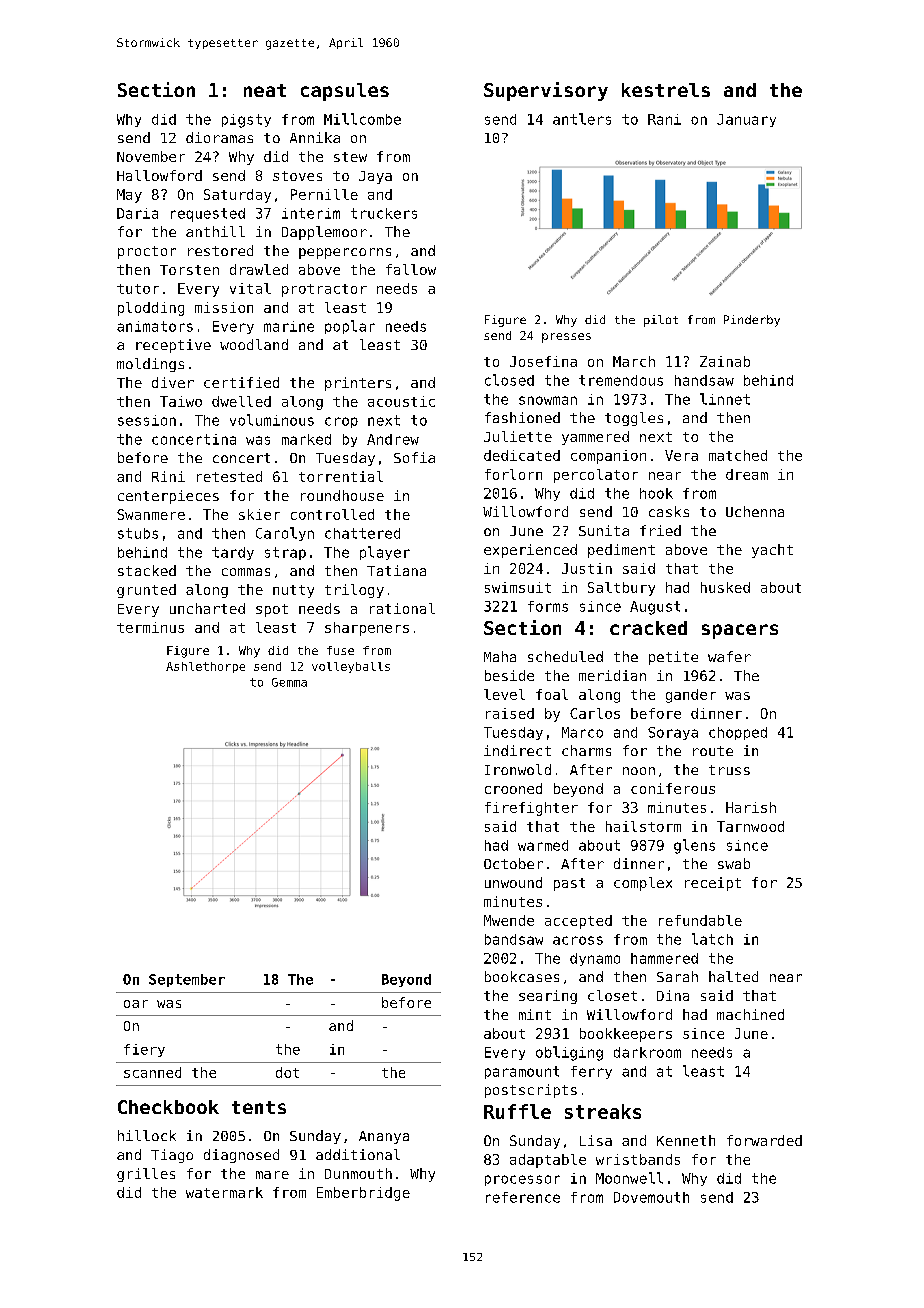  Describe the element at coordinates (136, 1004) in the document. I see `oar` at that location.
